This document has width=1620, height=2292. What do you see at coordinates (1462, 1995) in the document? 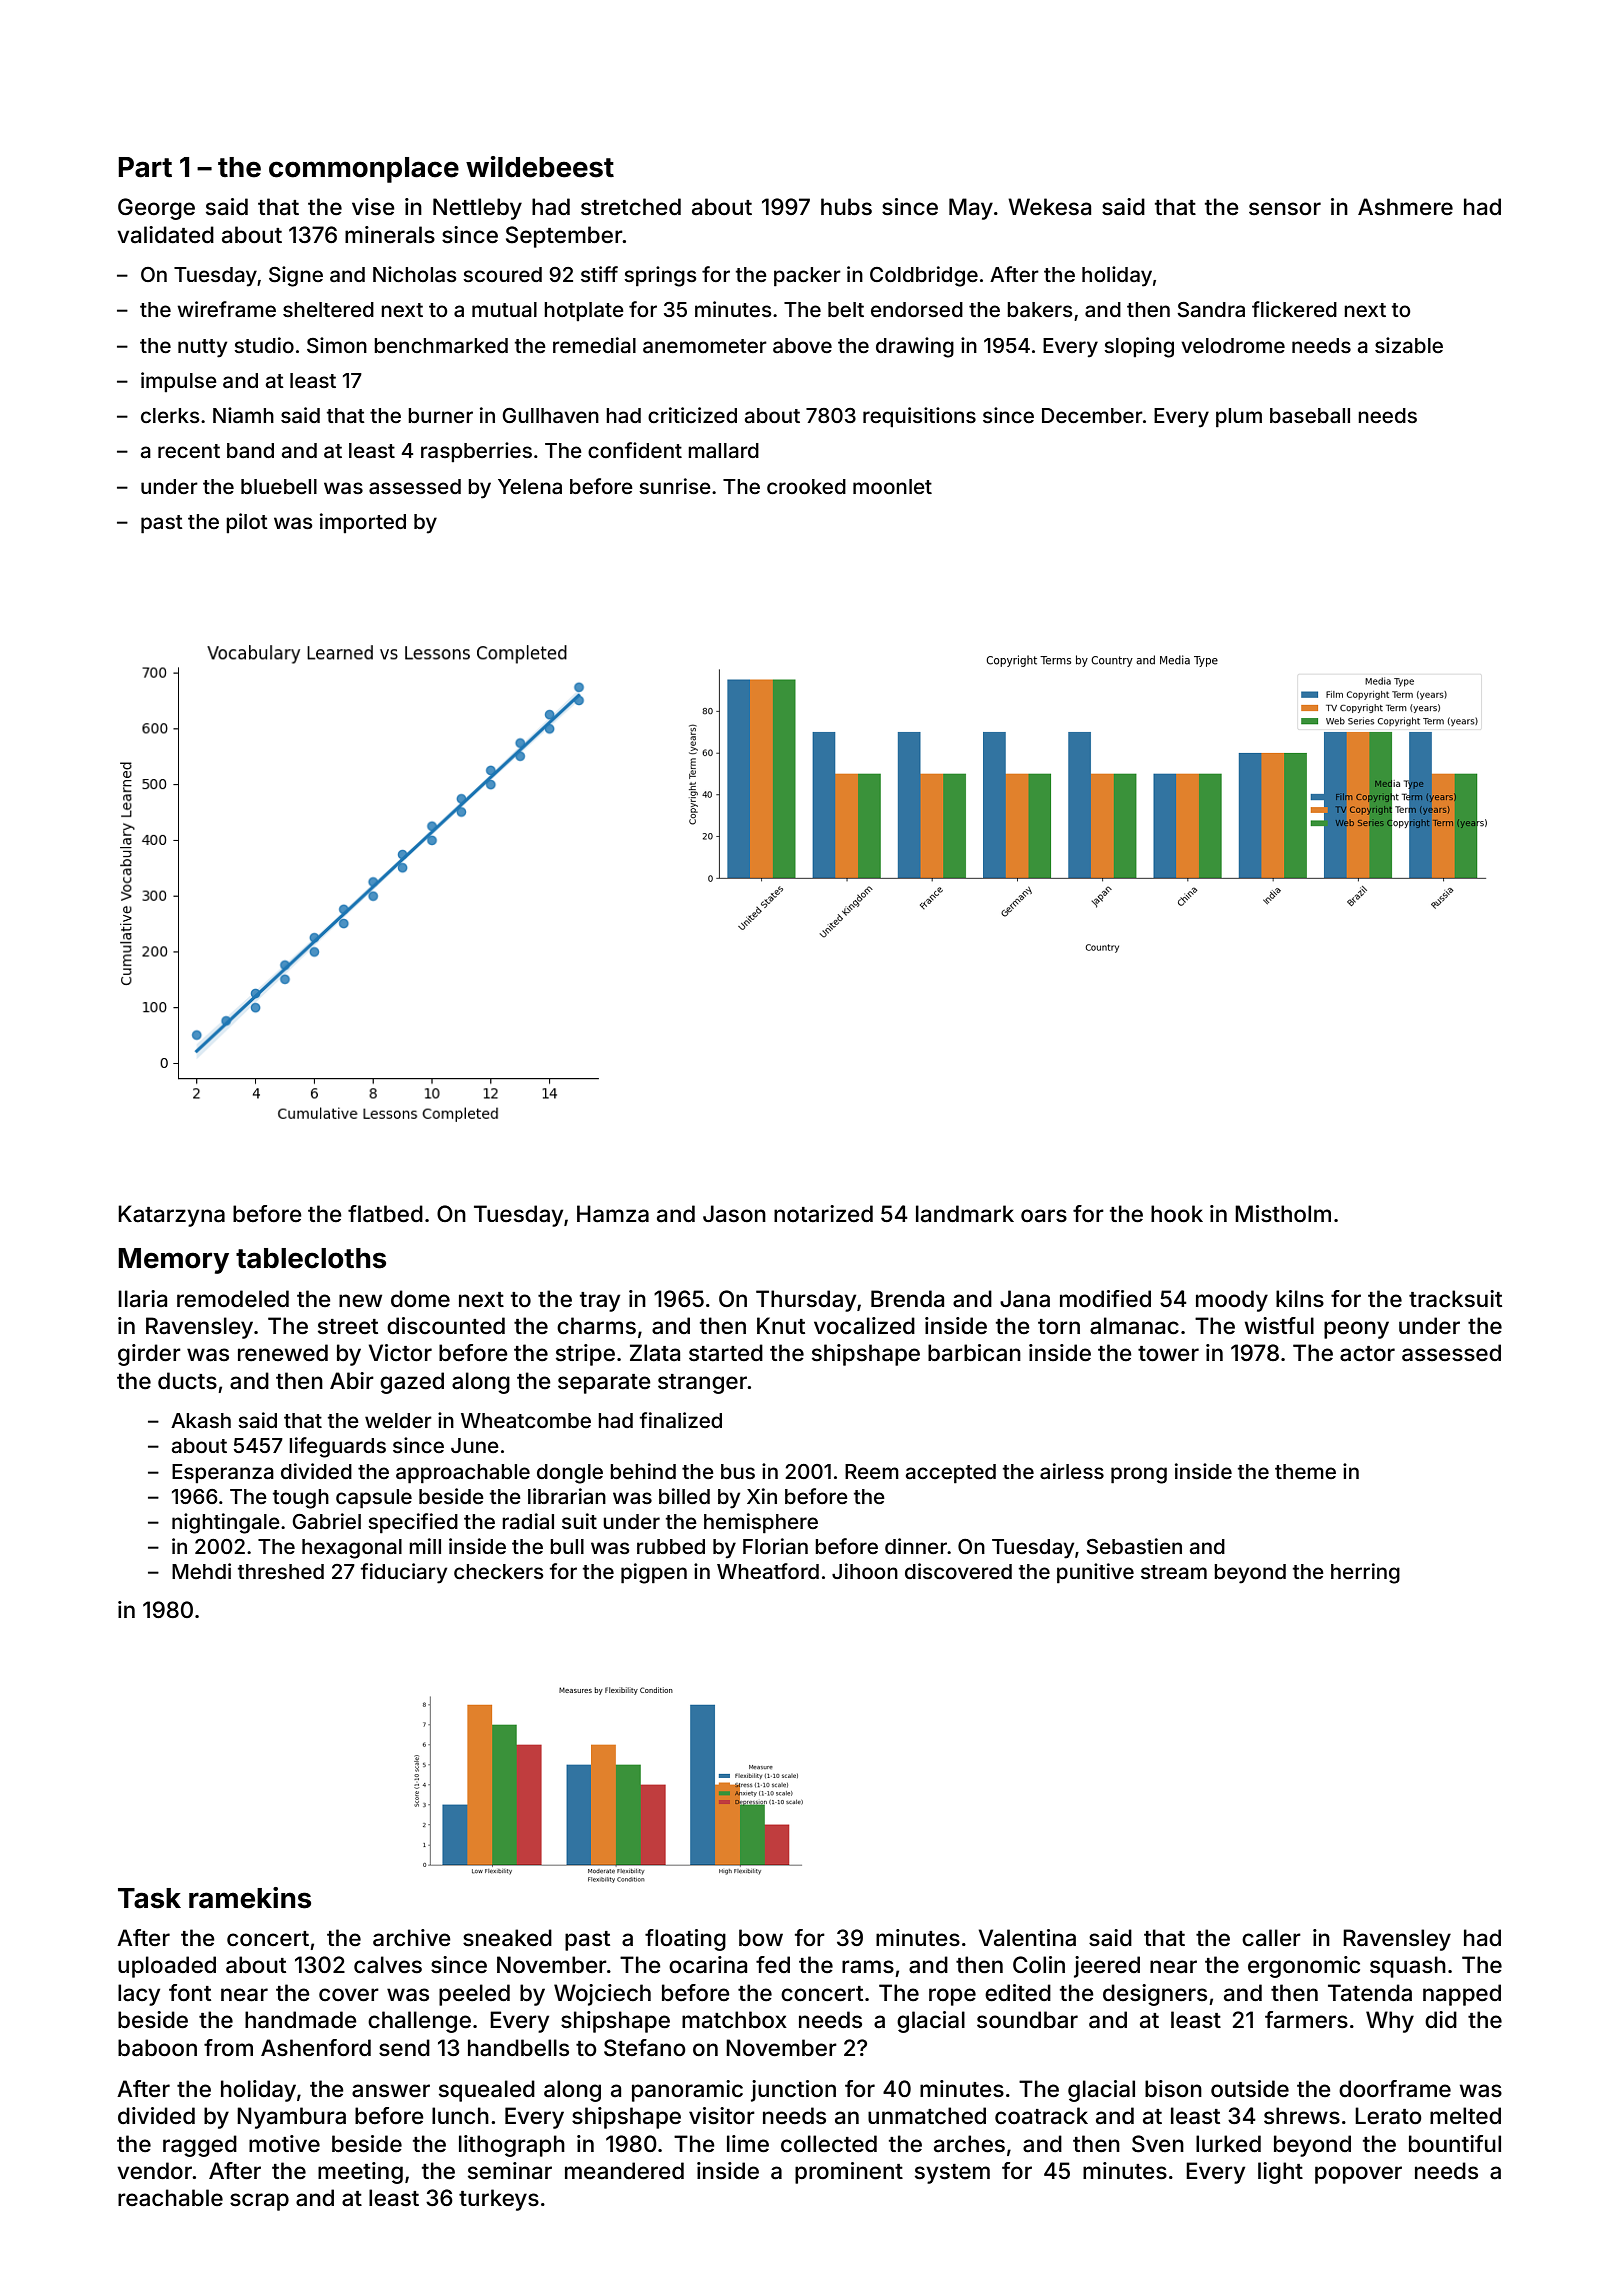
I see `napped` at bounding box center [1462, 1995].
